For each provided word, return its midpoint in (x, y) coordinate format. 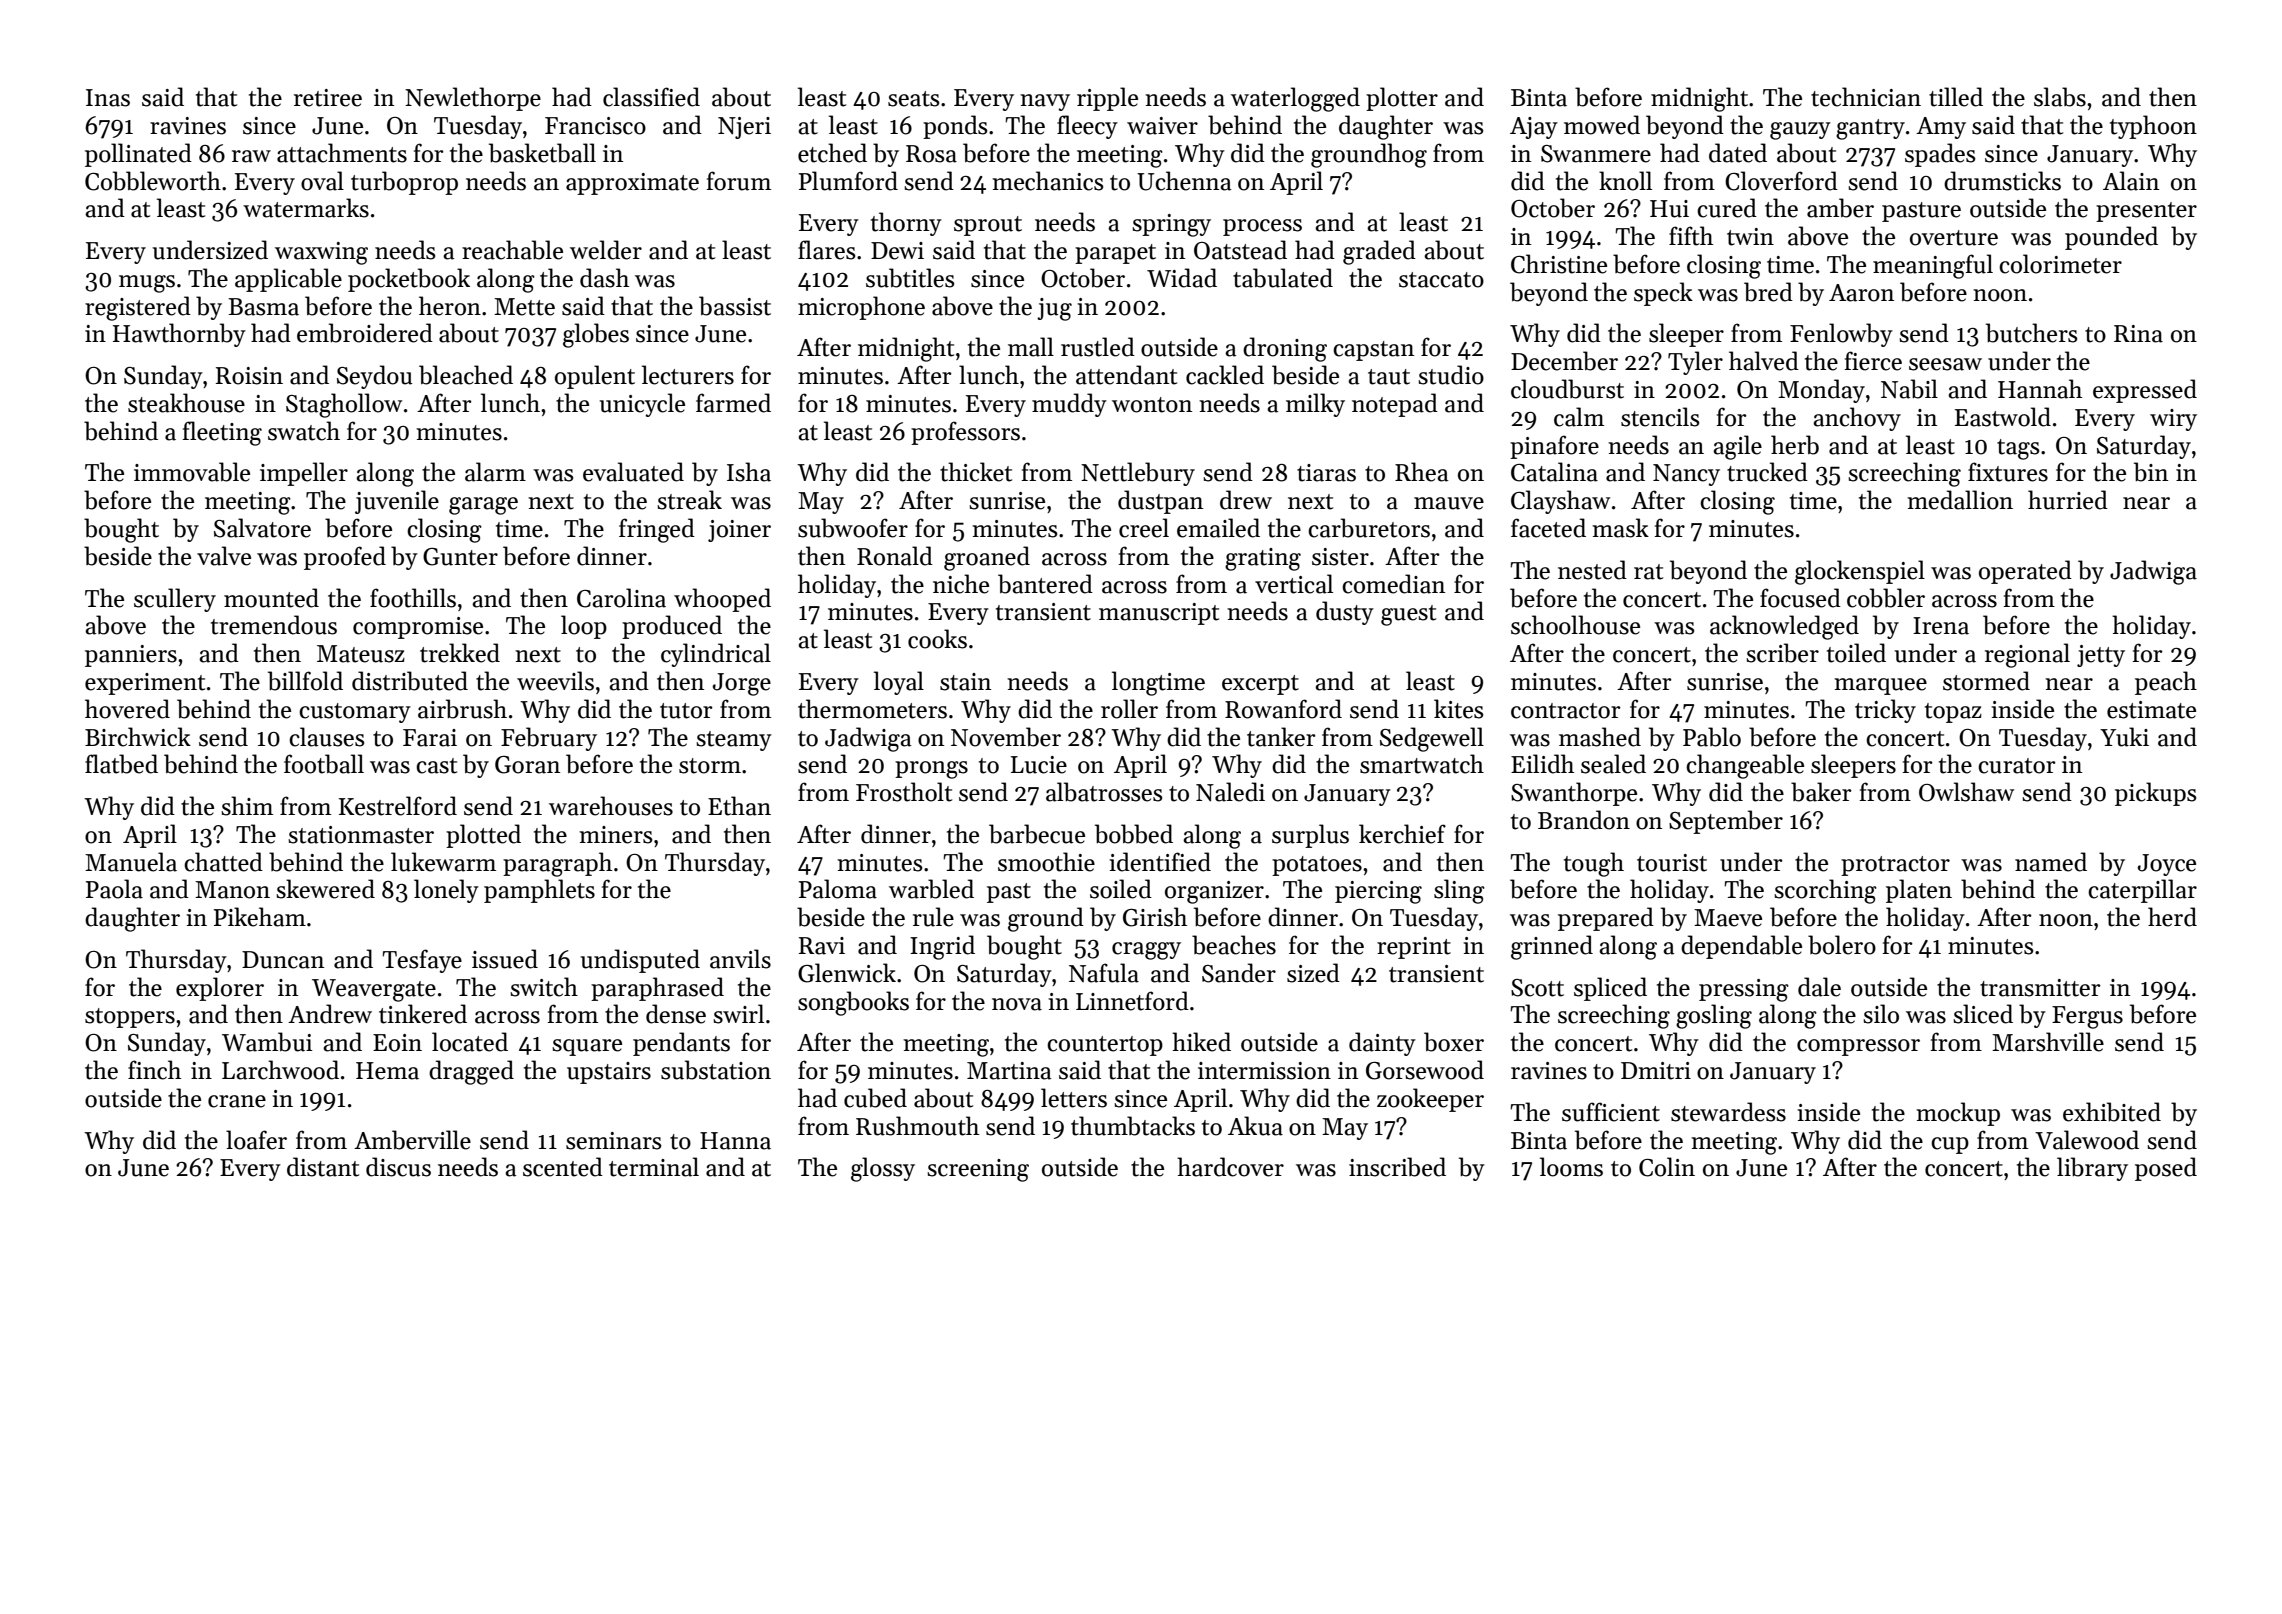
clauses (326, 737)
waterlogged (1295, 99)
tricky (1885, 711)
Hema (387, 1071)
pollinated (138, 155)
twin (1750, 237)
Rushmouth (917, 1126)
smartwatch (1422, 764)
